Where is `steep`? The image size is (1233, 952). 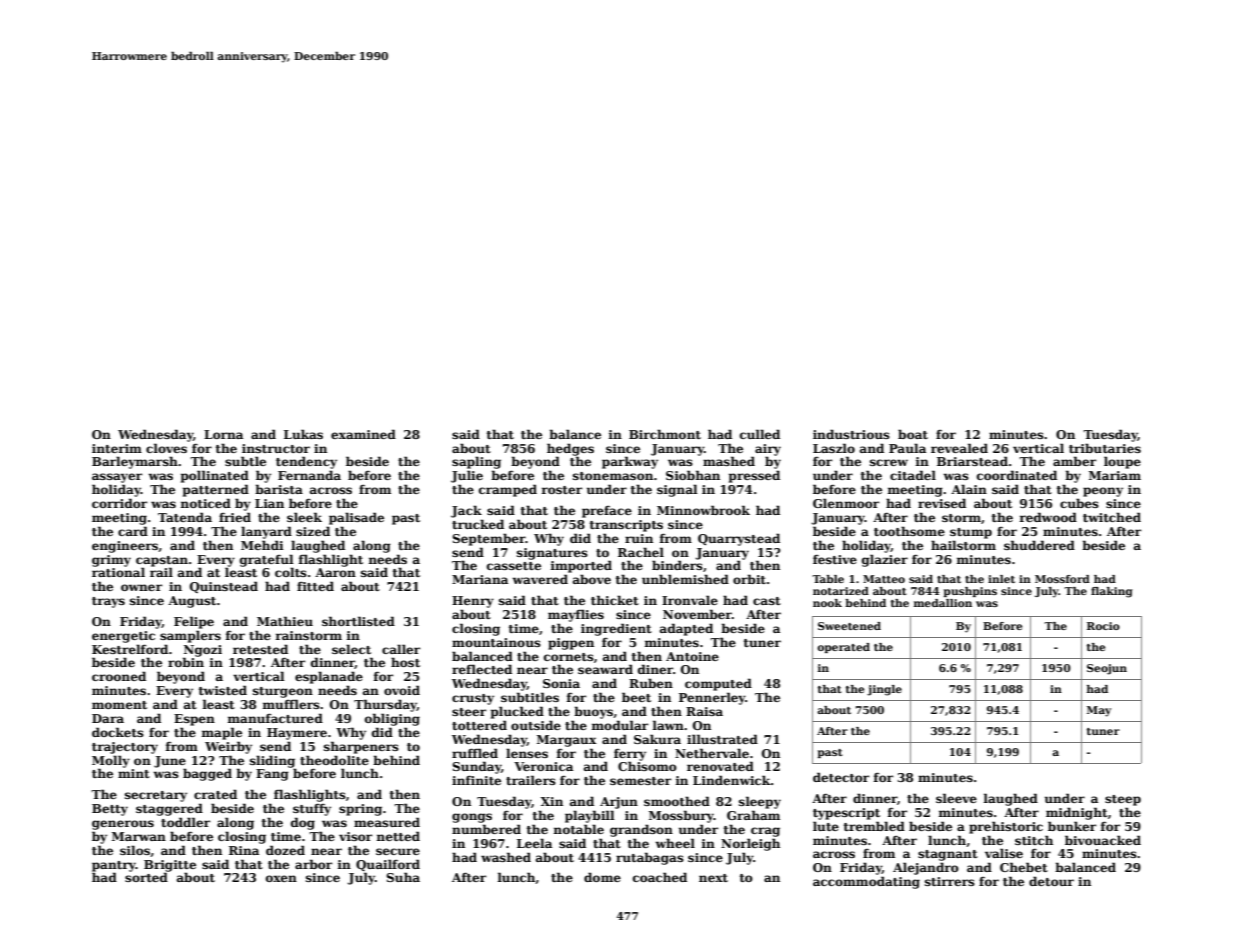
steep is located at coordinates (1123, 800).
